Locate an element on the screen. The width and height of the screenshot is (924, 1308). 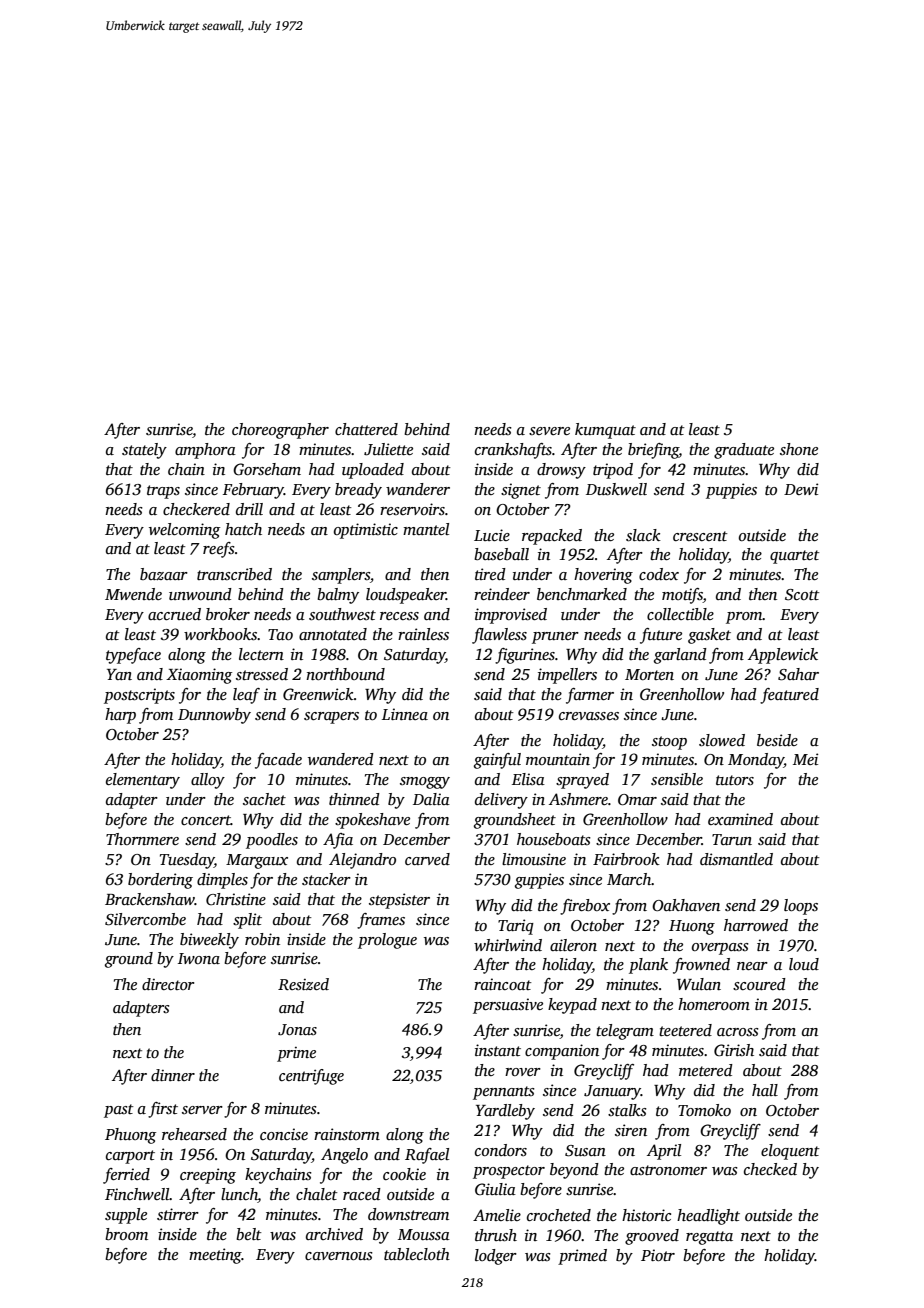
Linnea is located at coordinates (405, 714).
